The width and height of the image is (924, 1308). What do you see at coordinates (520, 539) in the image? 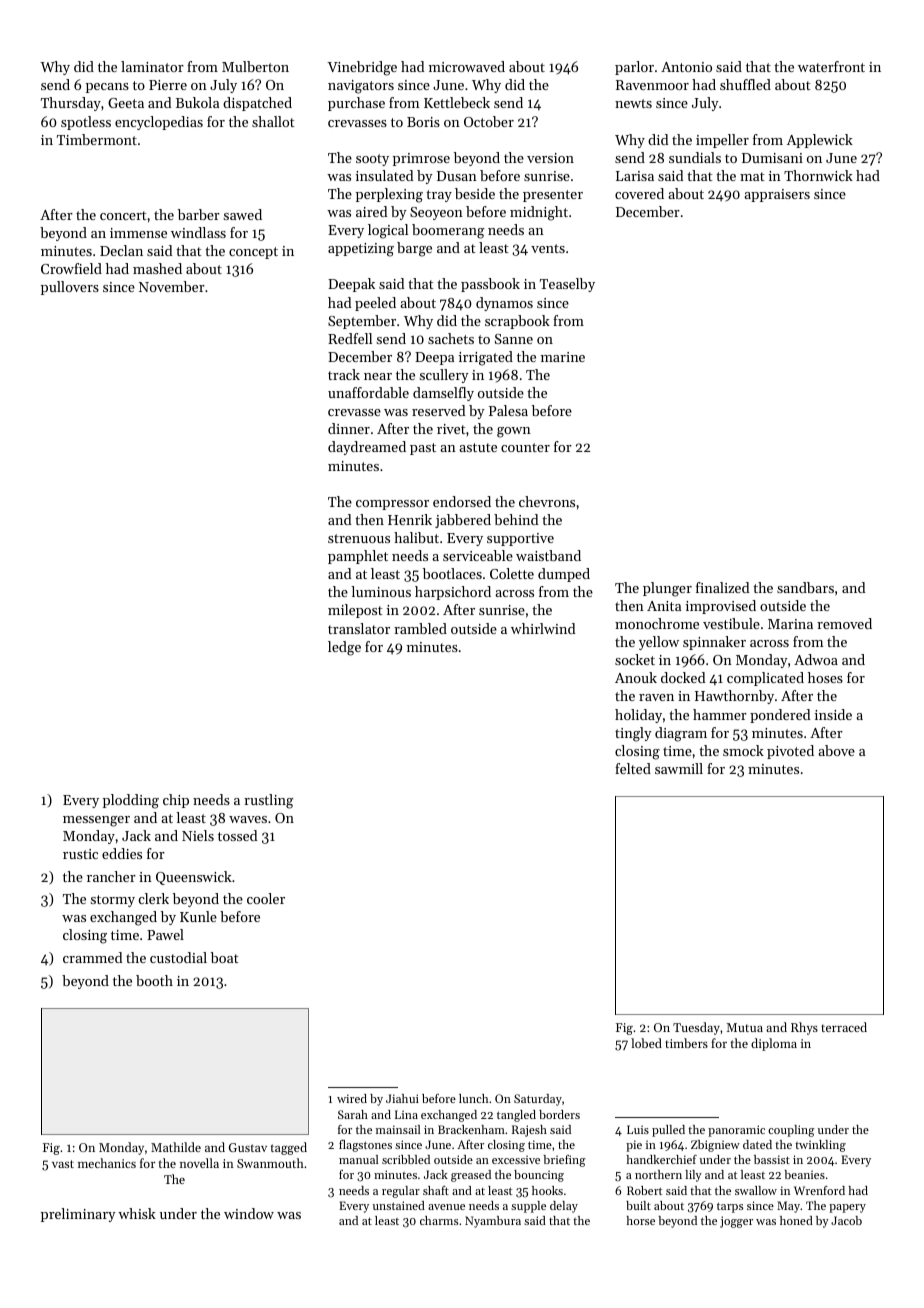
I see `supportive` at bounding box center [520, 539].
